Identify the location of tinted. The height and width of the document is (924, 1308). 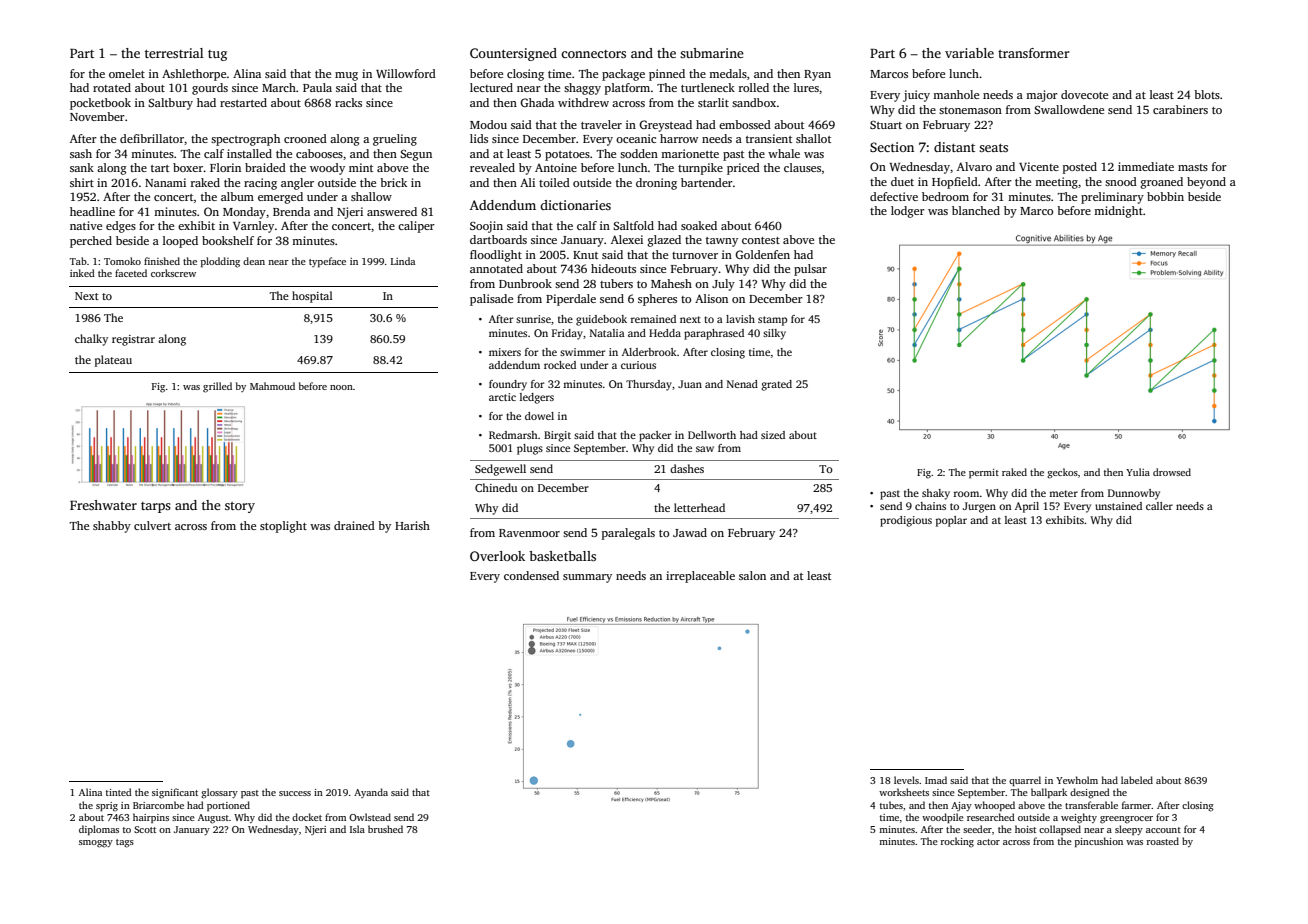
(119, 792).
